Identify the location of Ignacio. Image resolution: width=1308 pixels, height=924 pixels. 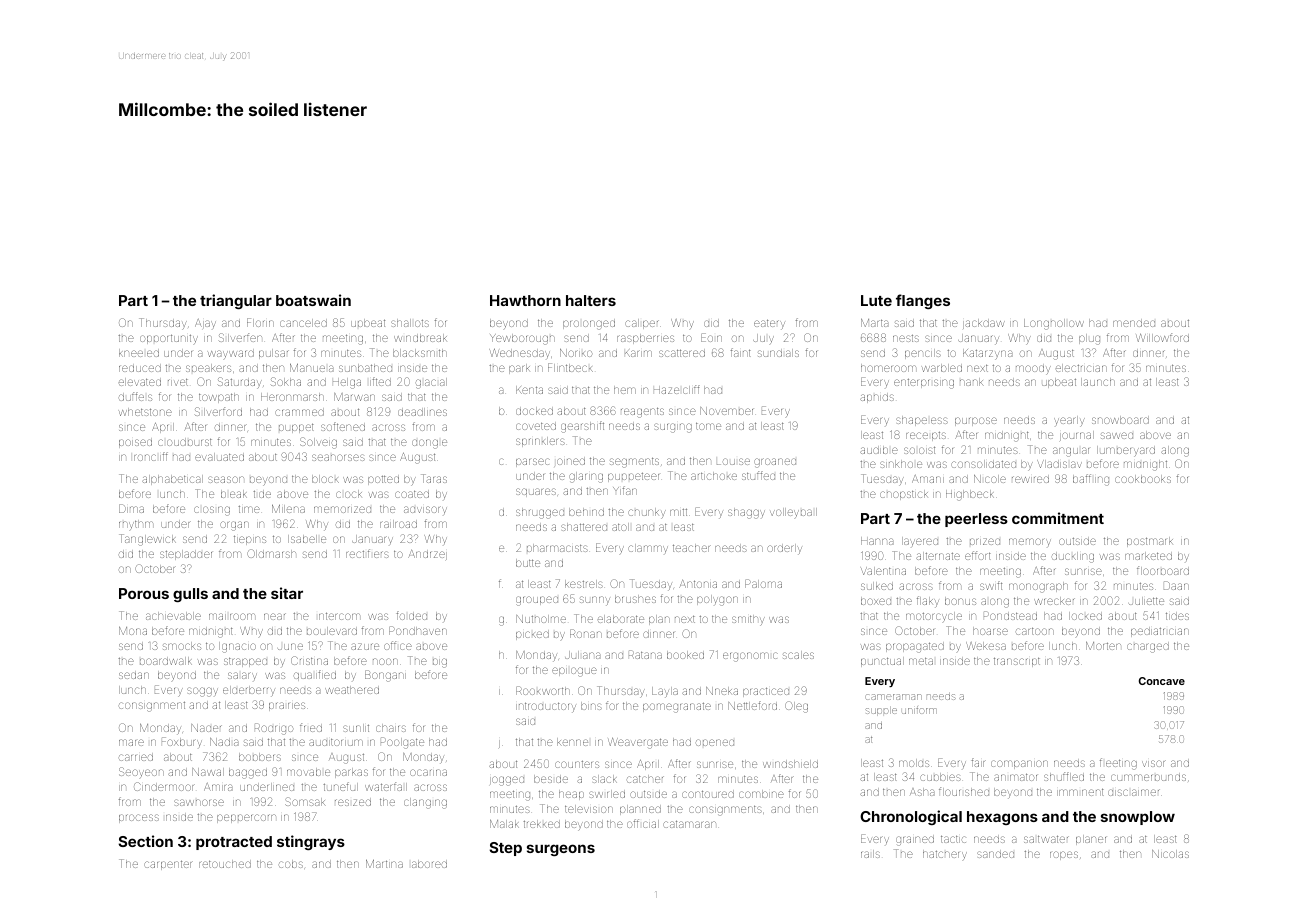
(237, 647).
